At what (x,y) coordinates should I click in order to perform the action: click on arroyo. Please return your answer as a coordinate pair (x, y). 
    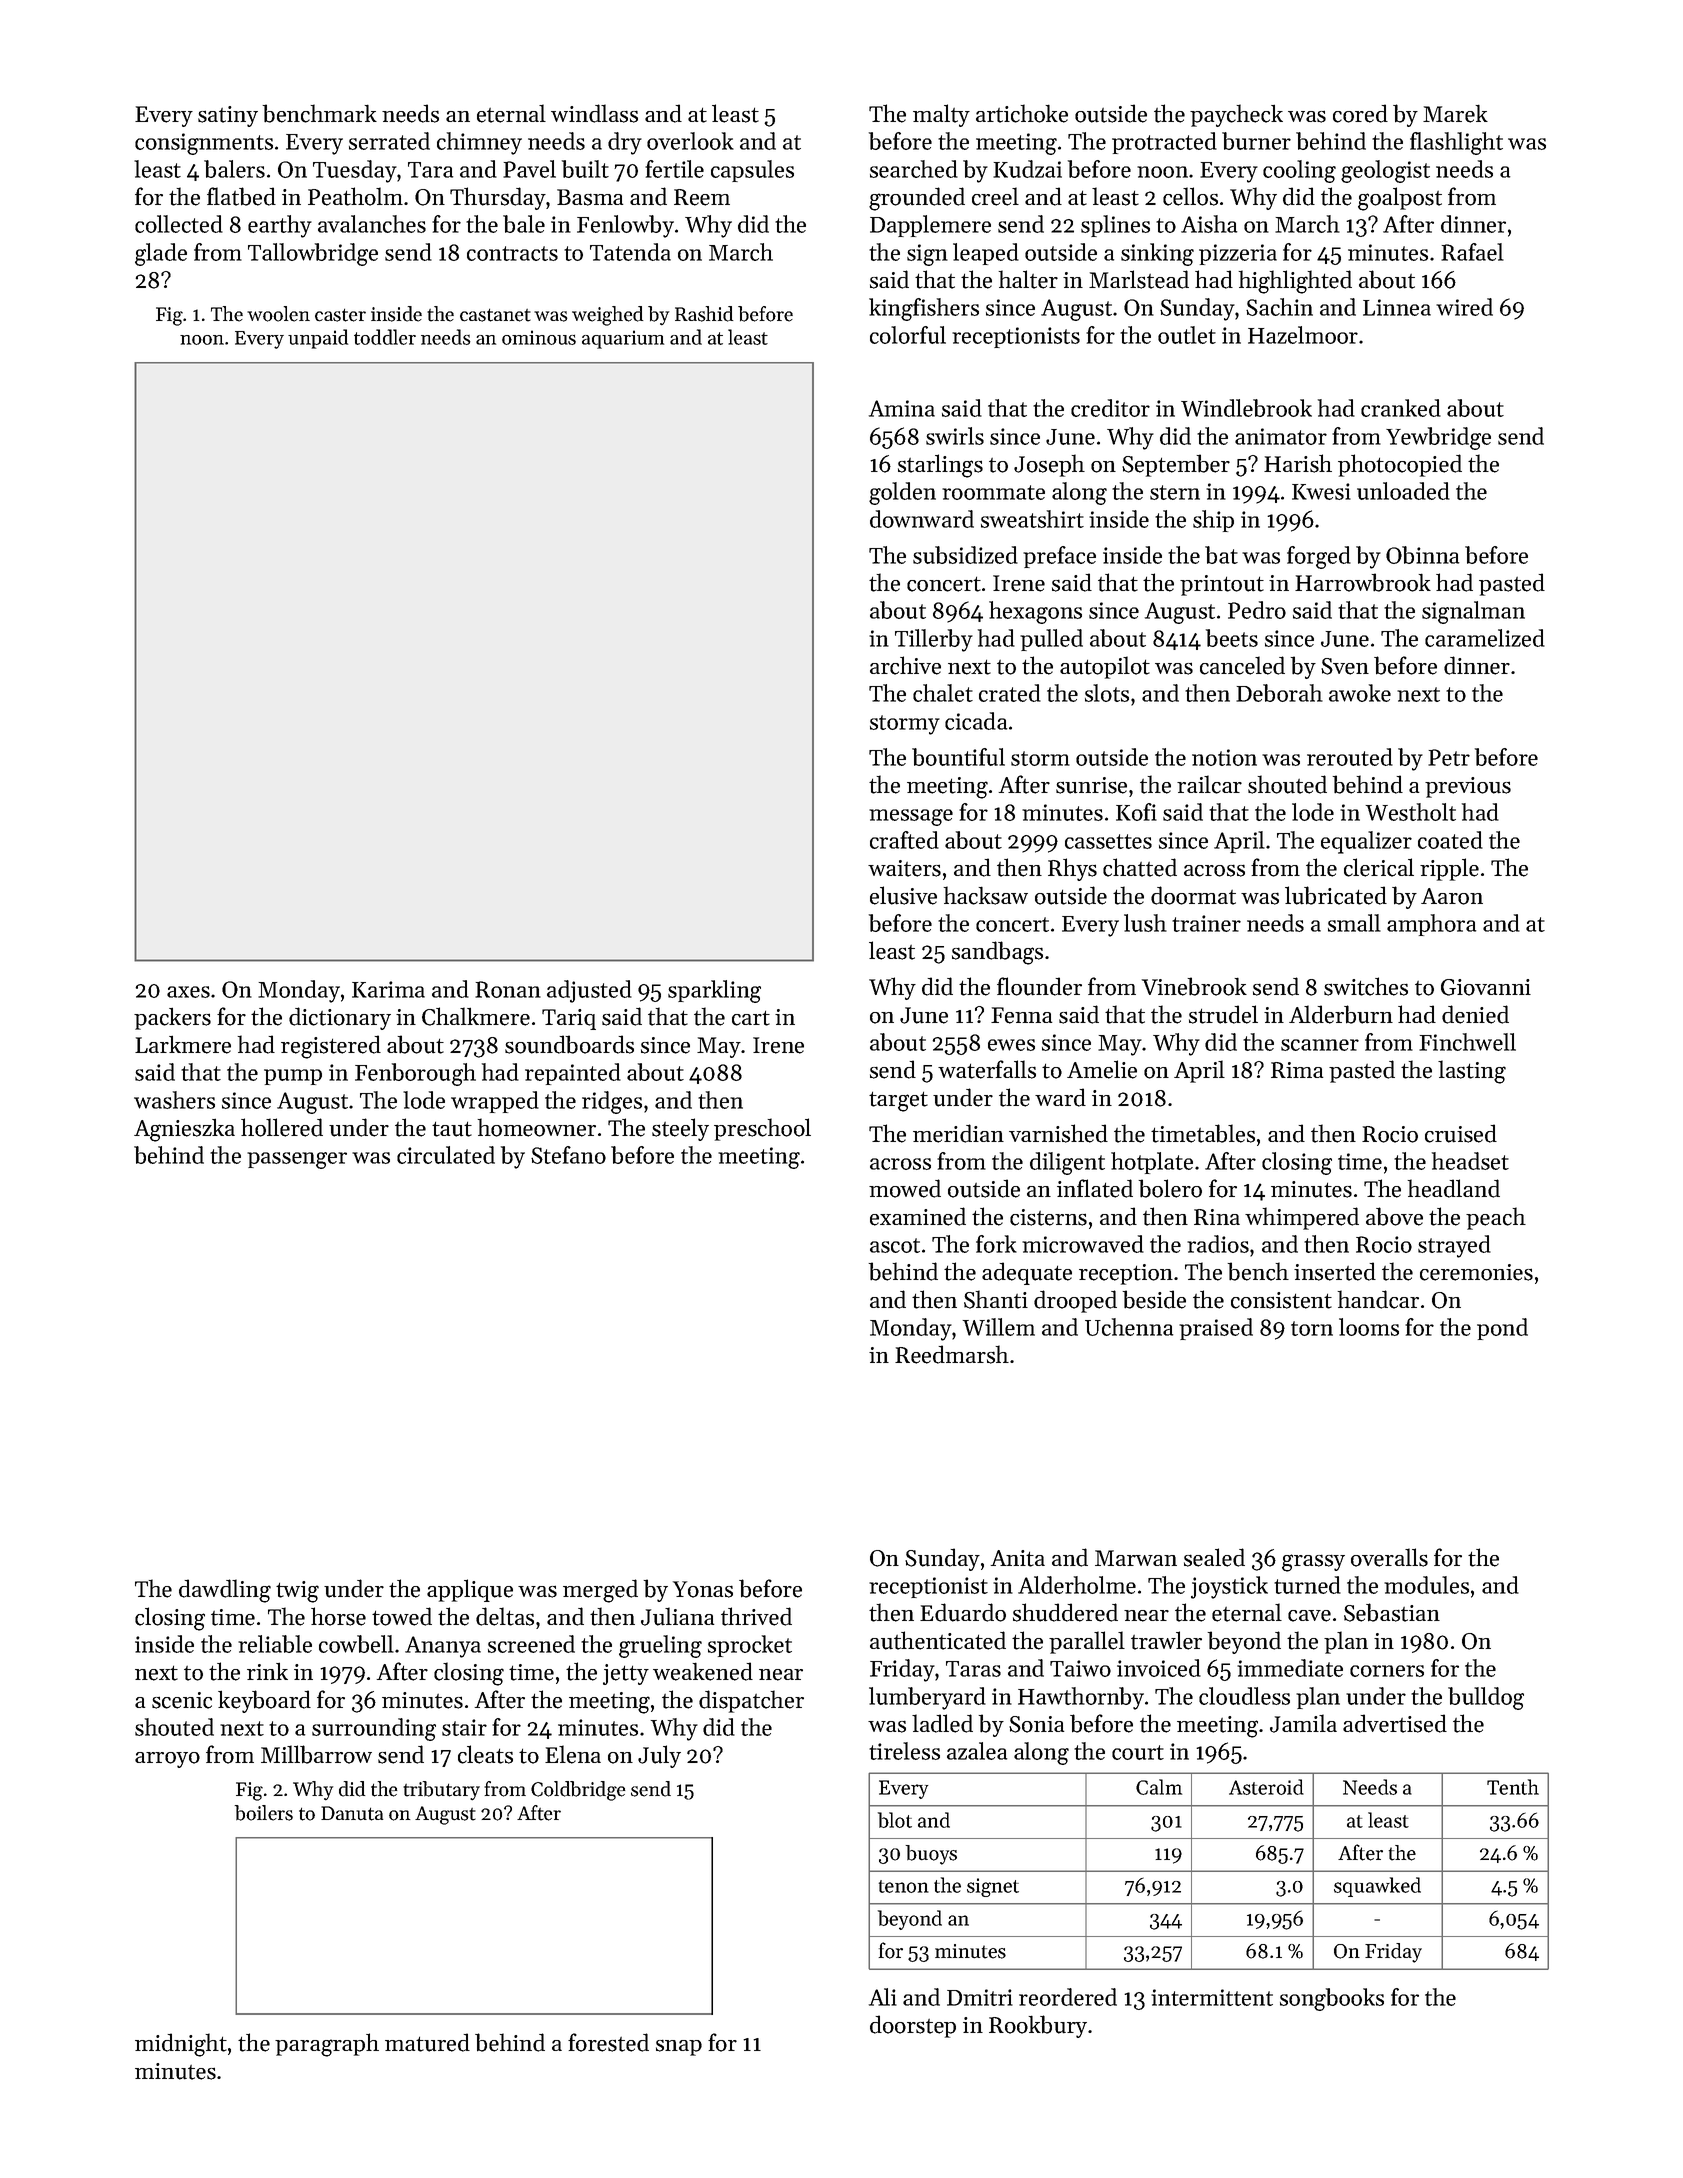
    Looking at the image, I should click on (167, 1760).
